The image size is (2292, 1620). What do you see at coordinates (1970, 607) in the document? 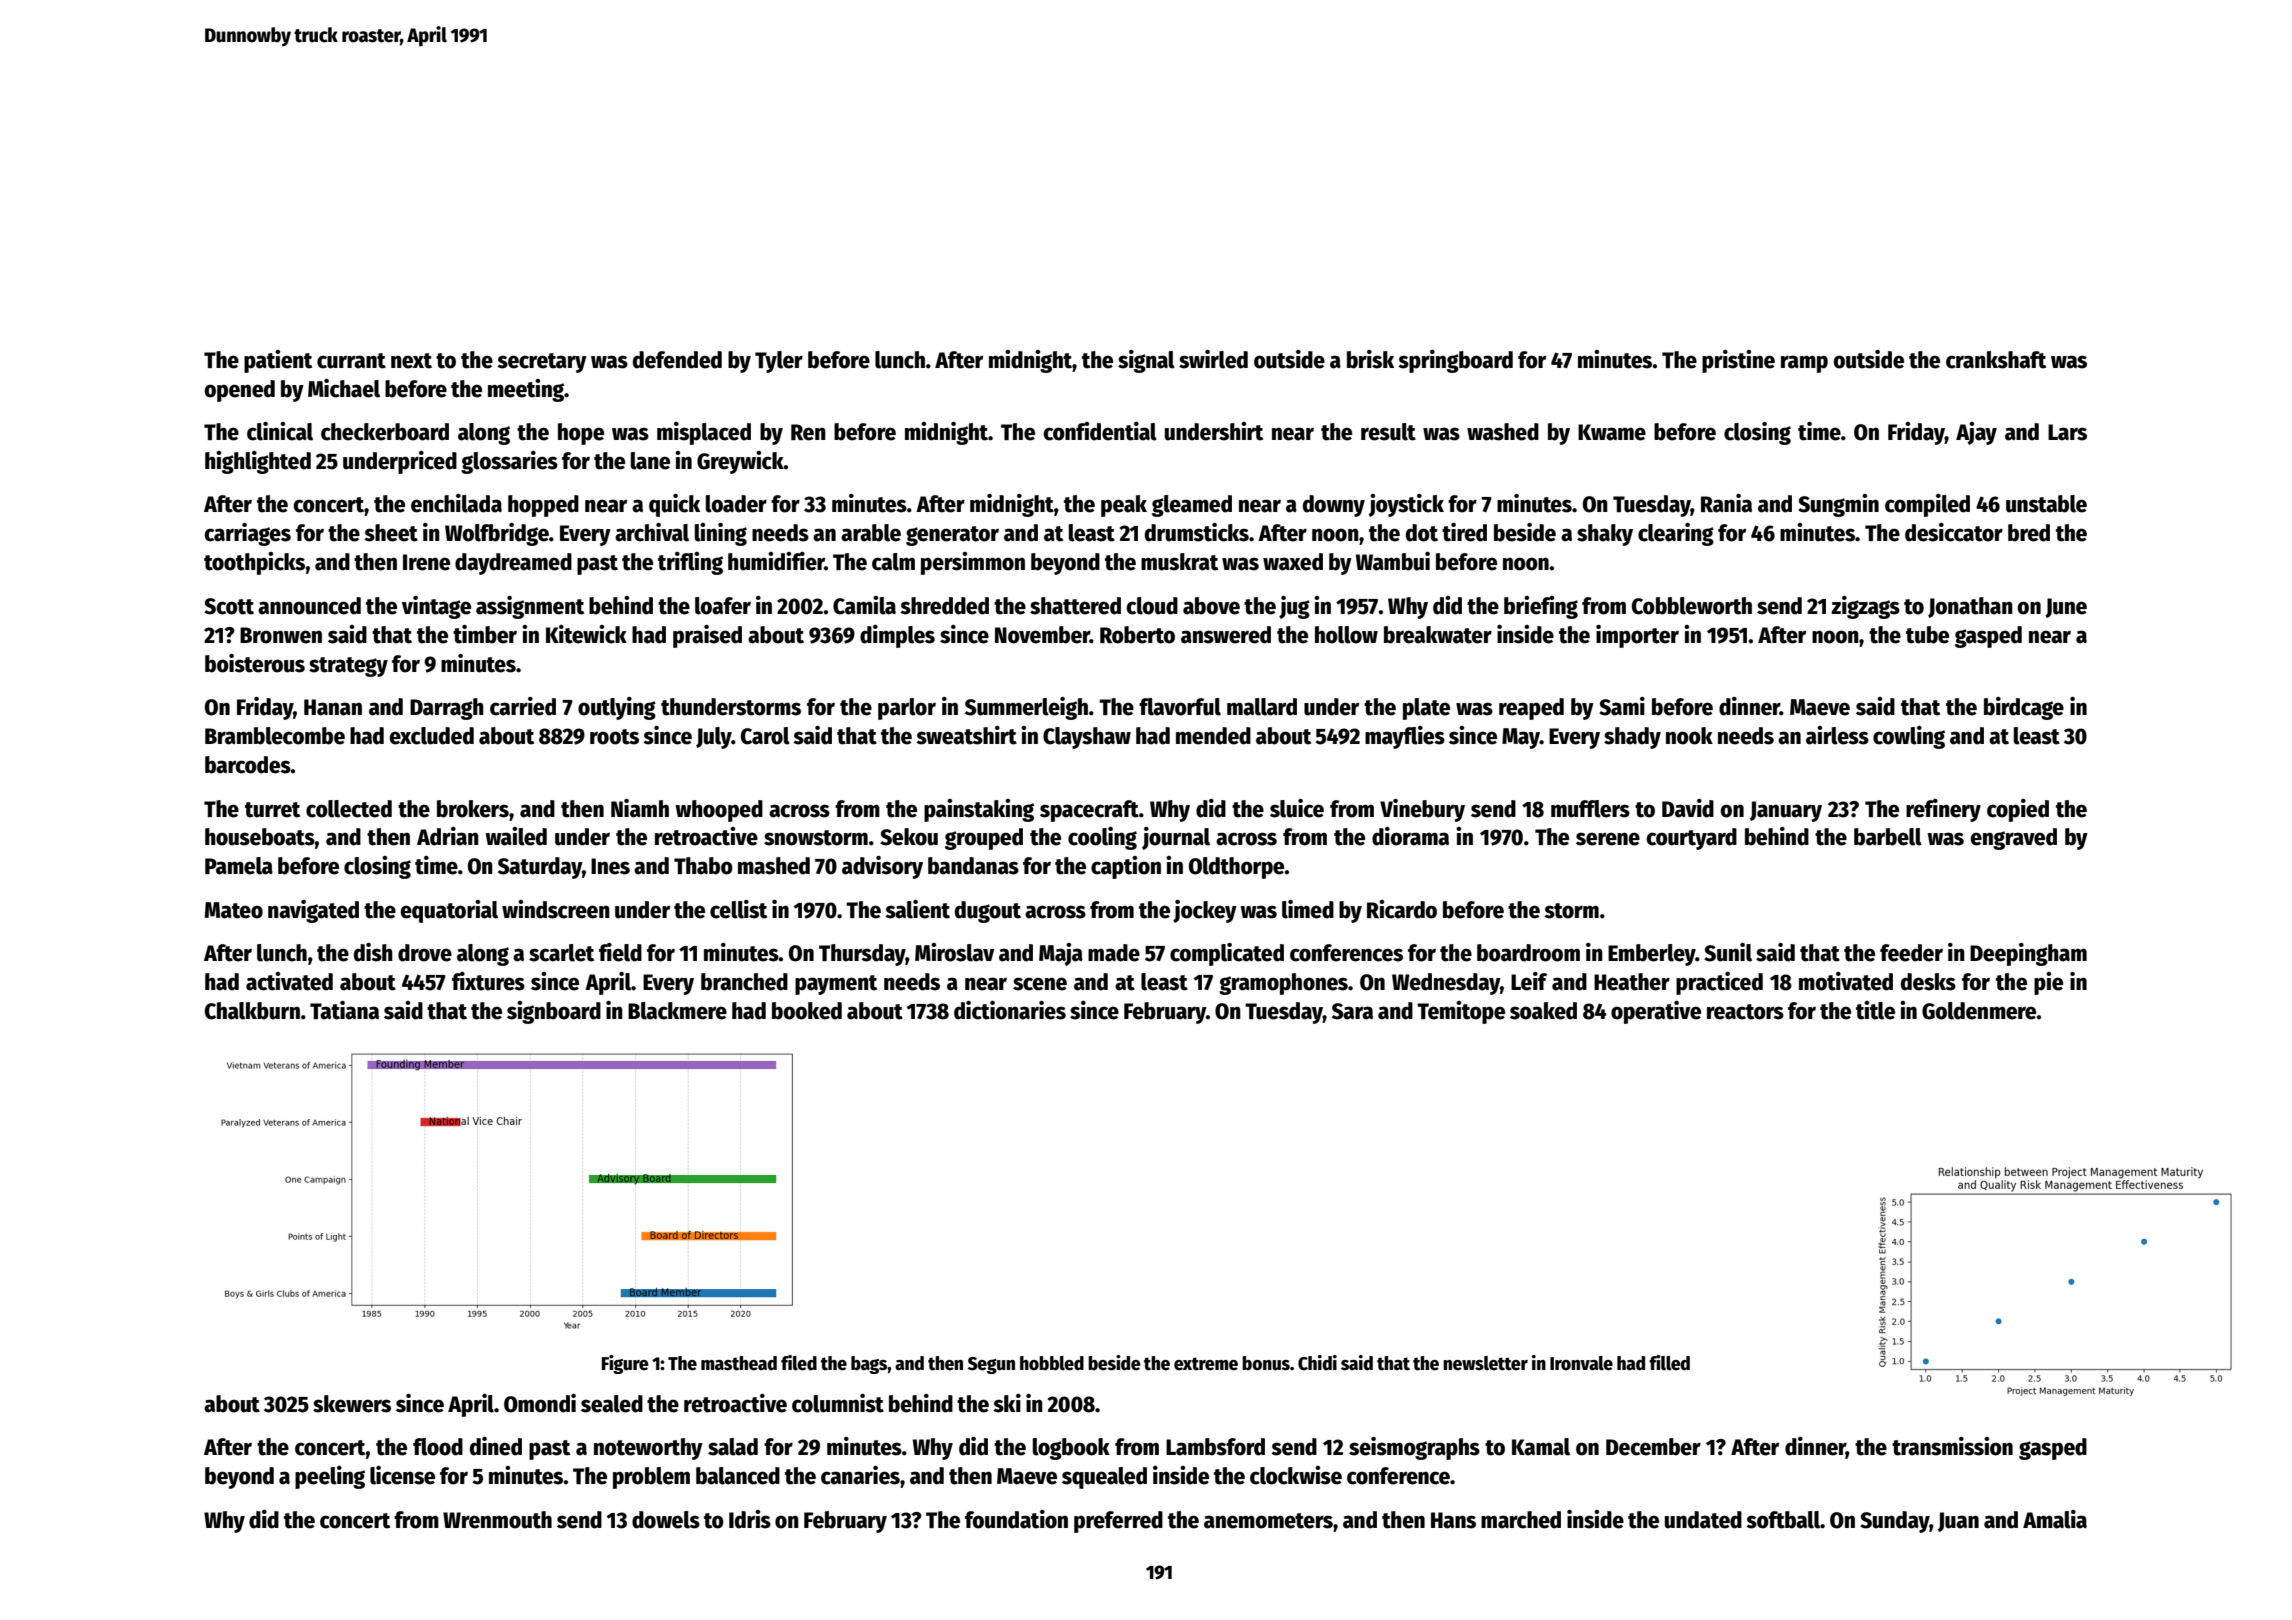
I see `Jonathan` at bounding box center [1970, 607].
